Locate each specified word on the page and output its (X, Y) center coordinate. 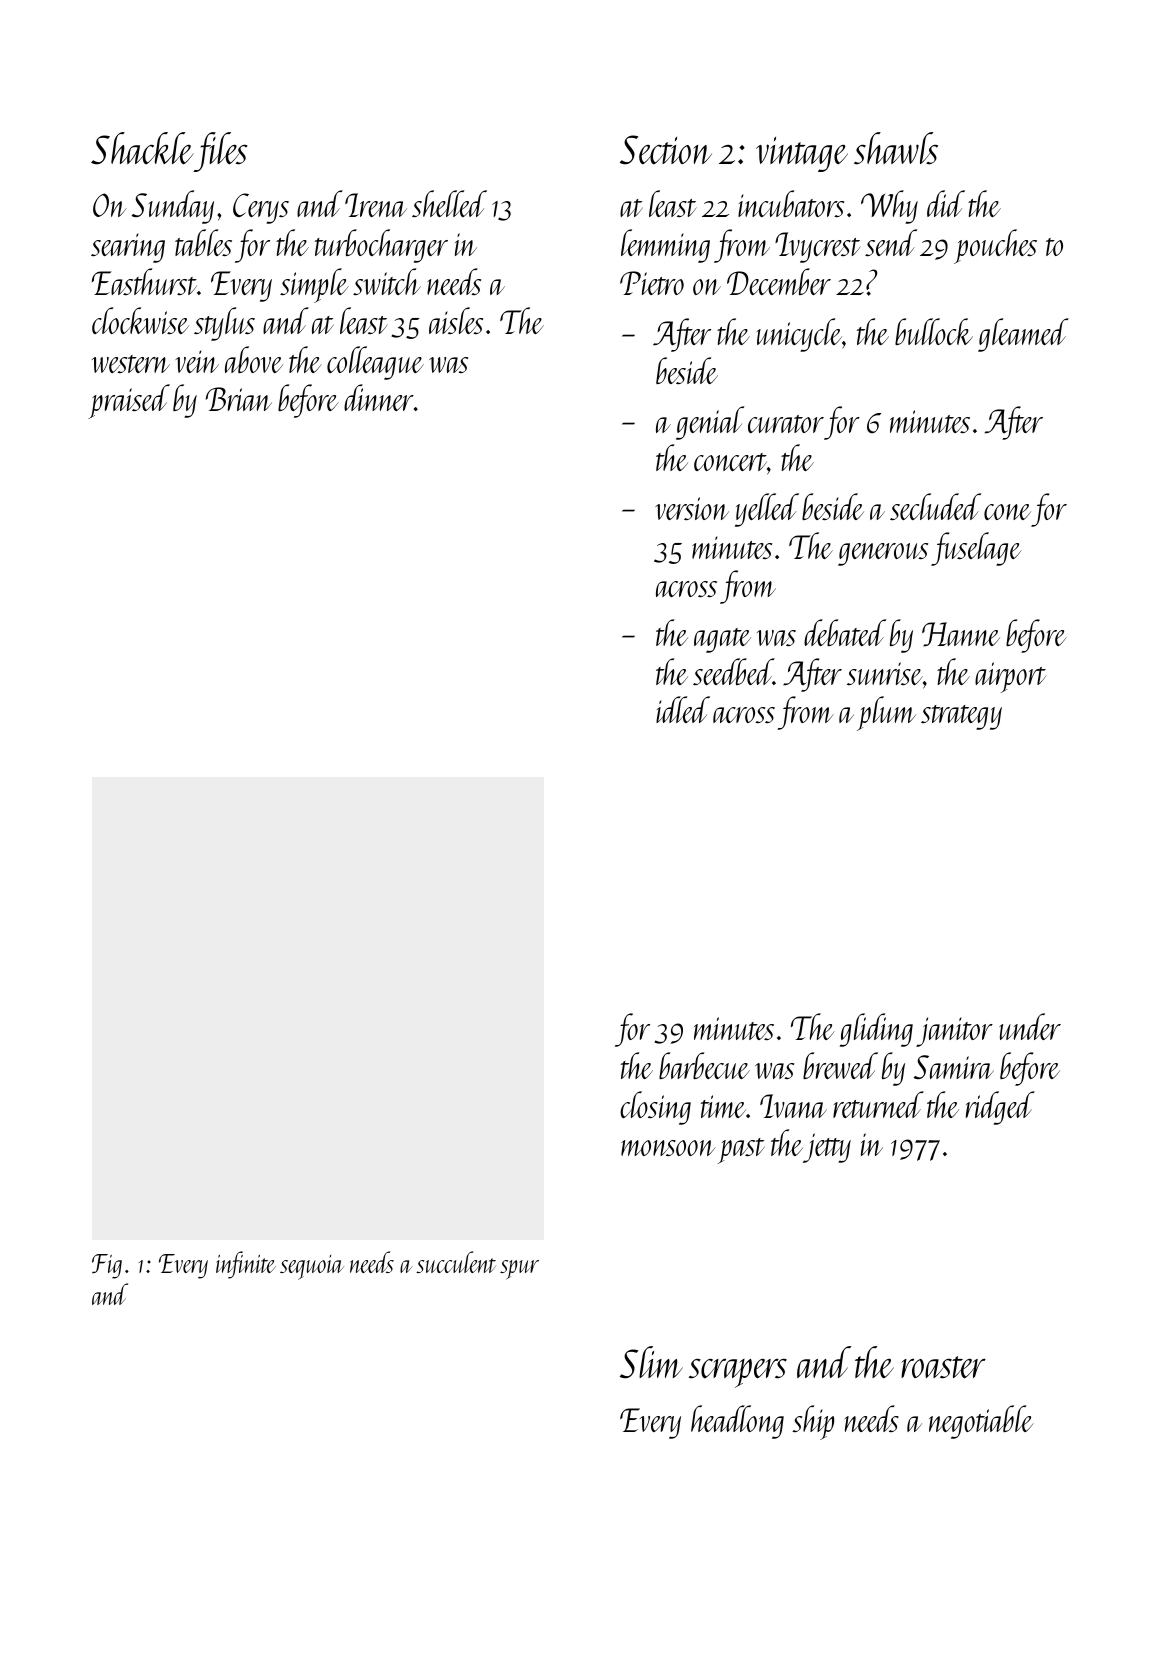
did (946, 203)
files (221, 152)
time (723, 1106)
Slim (651, 1362)
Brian (239, 399)
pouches (995, 246)
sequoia (312, 1267)
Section (666, 150)
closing (655, 1108)
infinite (246, 1265)
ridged (1000, 1108)
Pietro (652, 283)
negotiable (981, 1422)
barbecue (704, 1065)
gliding (876, 1030)
